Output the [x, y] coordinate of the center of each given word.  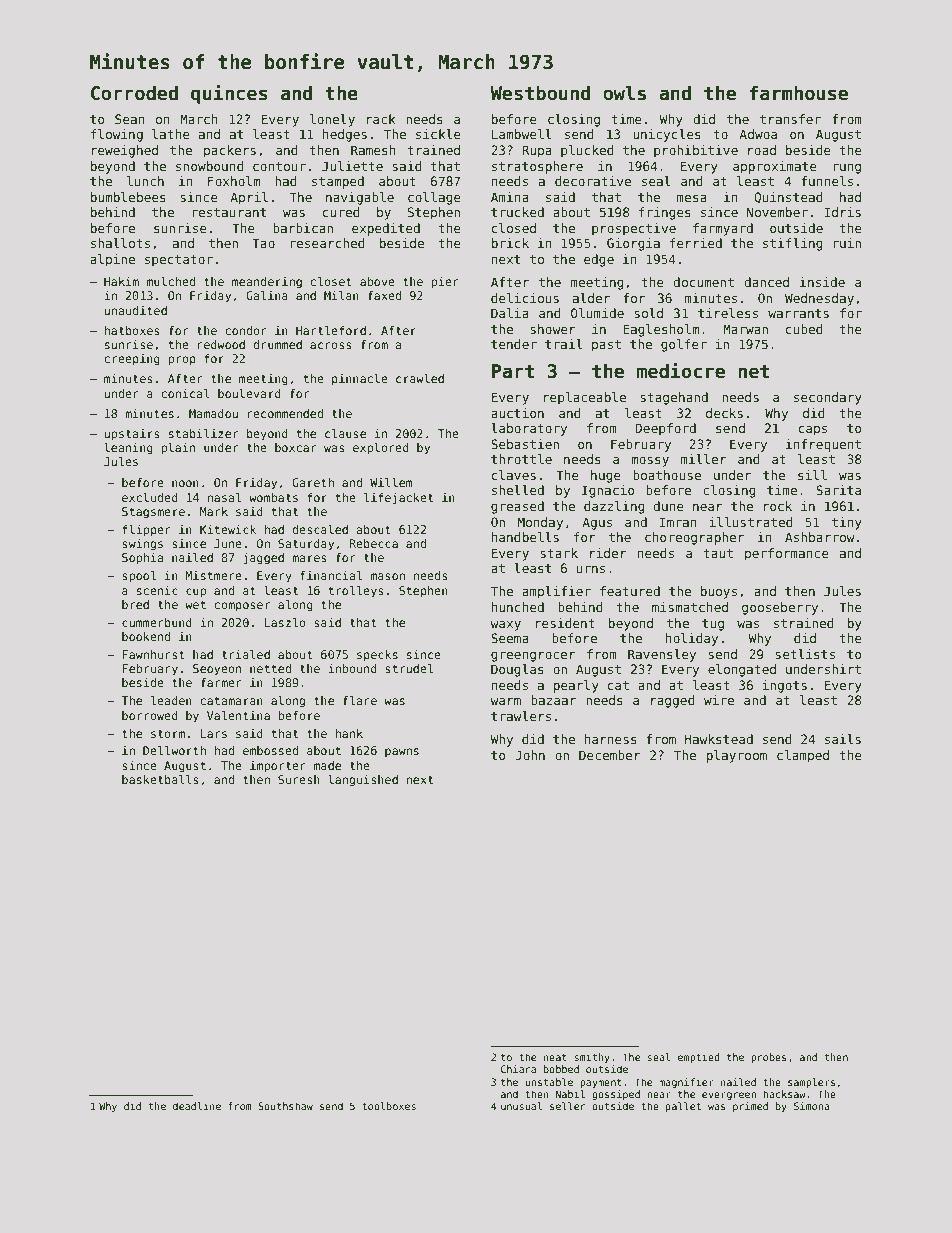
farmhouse [799, 93]
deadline [197, 1106]
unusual [521, 1106]
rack [381, 119]
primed [750, 1107]
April [249, 198]
